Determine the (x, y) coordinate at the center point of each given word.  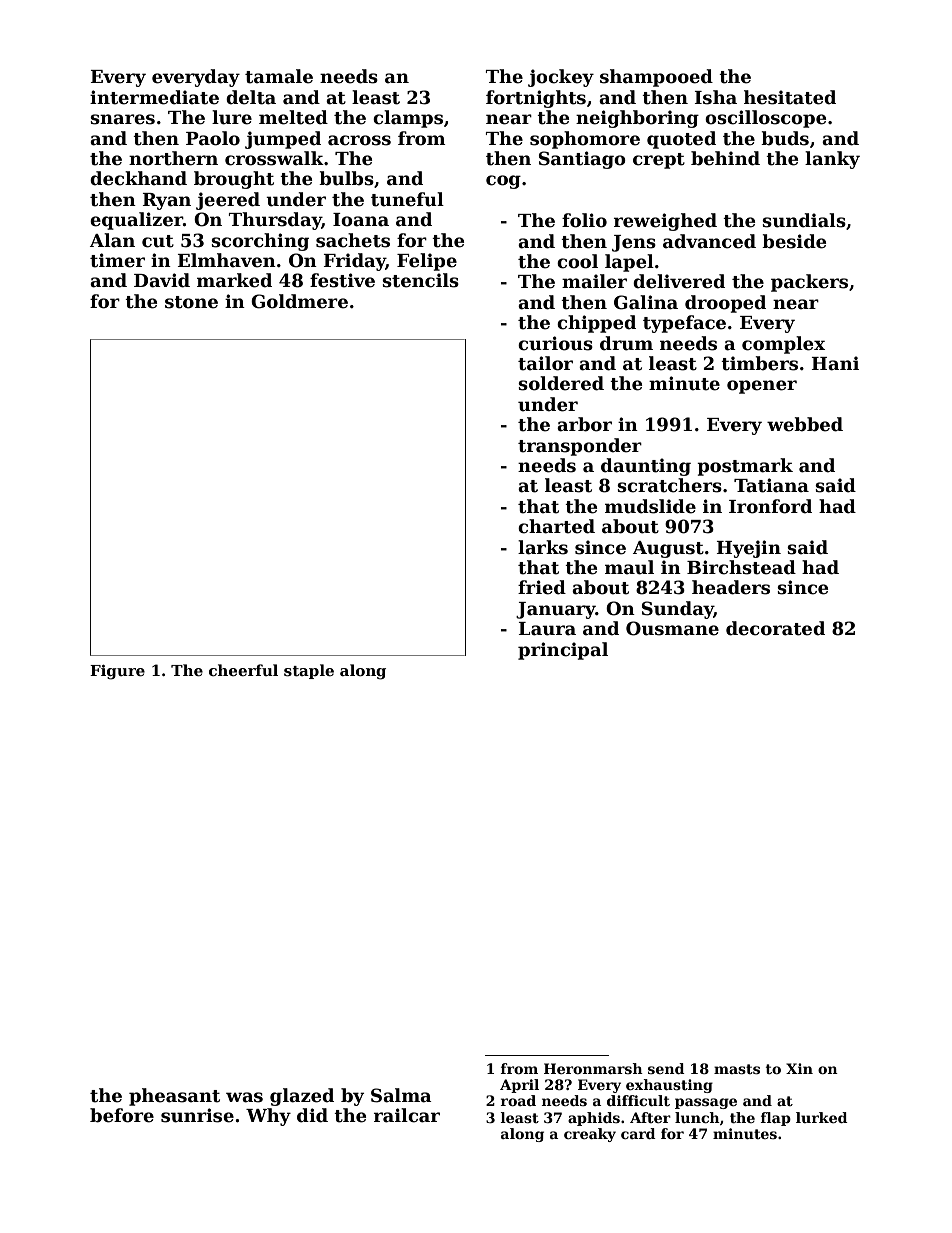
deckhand (138, 178)
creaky (590, 1135)
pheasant (174, 1097)
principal (563, 651)
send (666, 1068)
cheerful (243, 670)
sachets (353, 240)
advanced (709, 241)
